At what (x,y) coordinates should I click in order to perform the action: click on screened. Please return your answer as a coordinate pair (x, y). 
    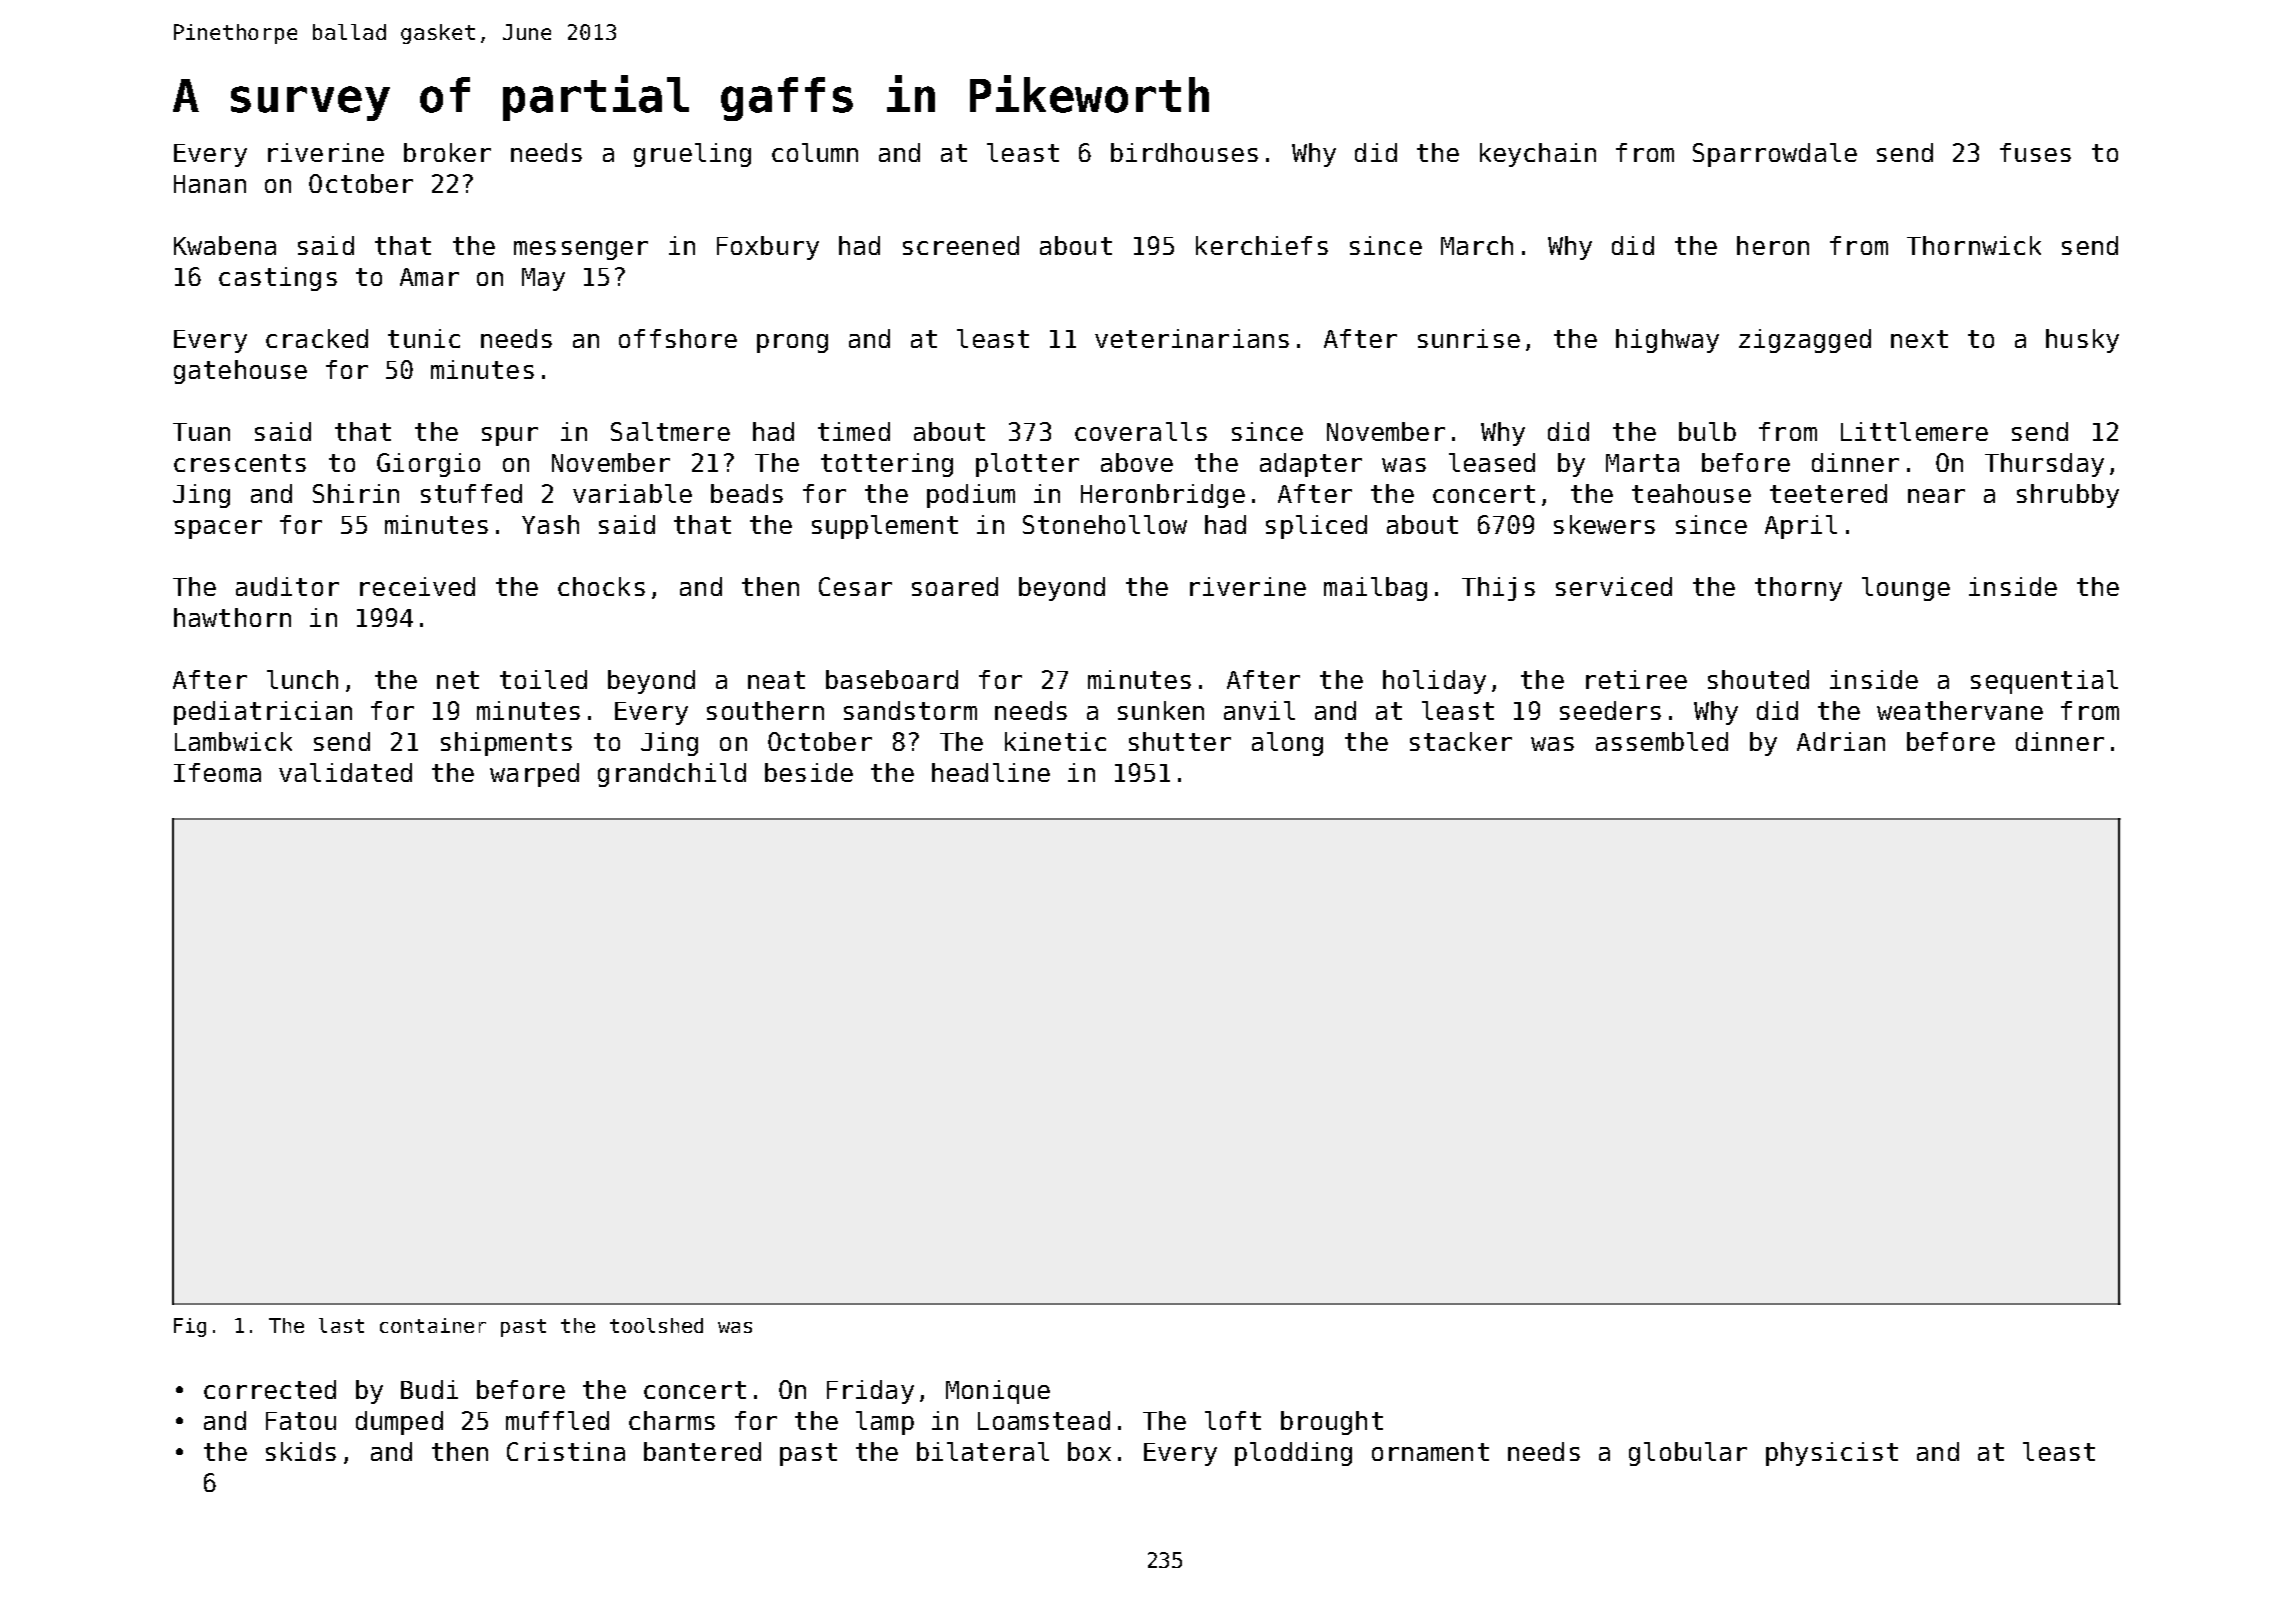
    Looking at the image, I should click on (961, 245).
